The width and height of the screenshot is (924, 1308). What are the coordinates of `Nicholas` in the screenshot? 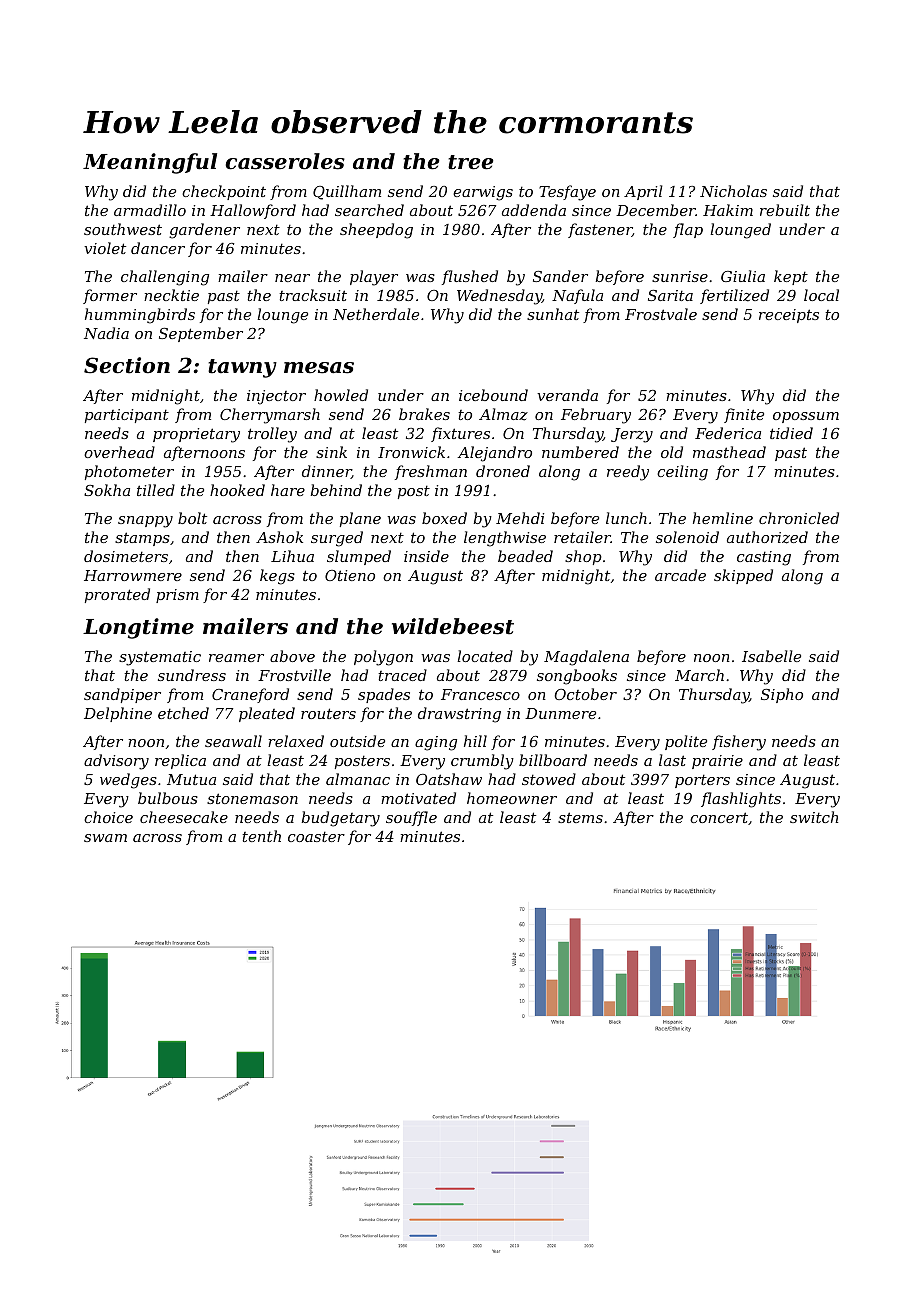 It's located at (733, 191).
